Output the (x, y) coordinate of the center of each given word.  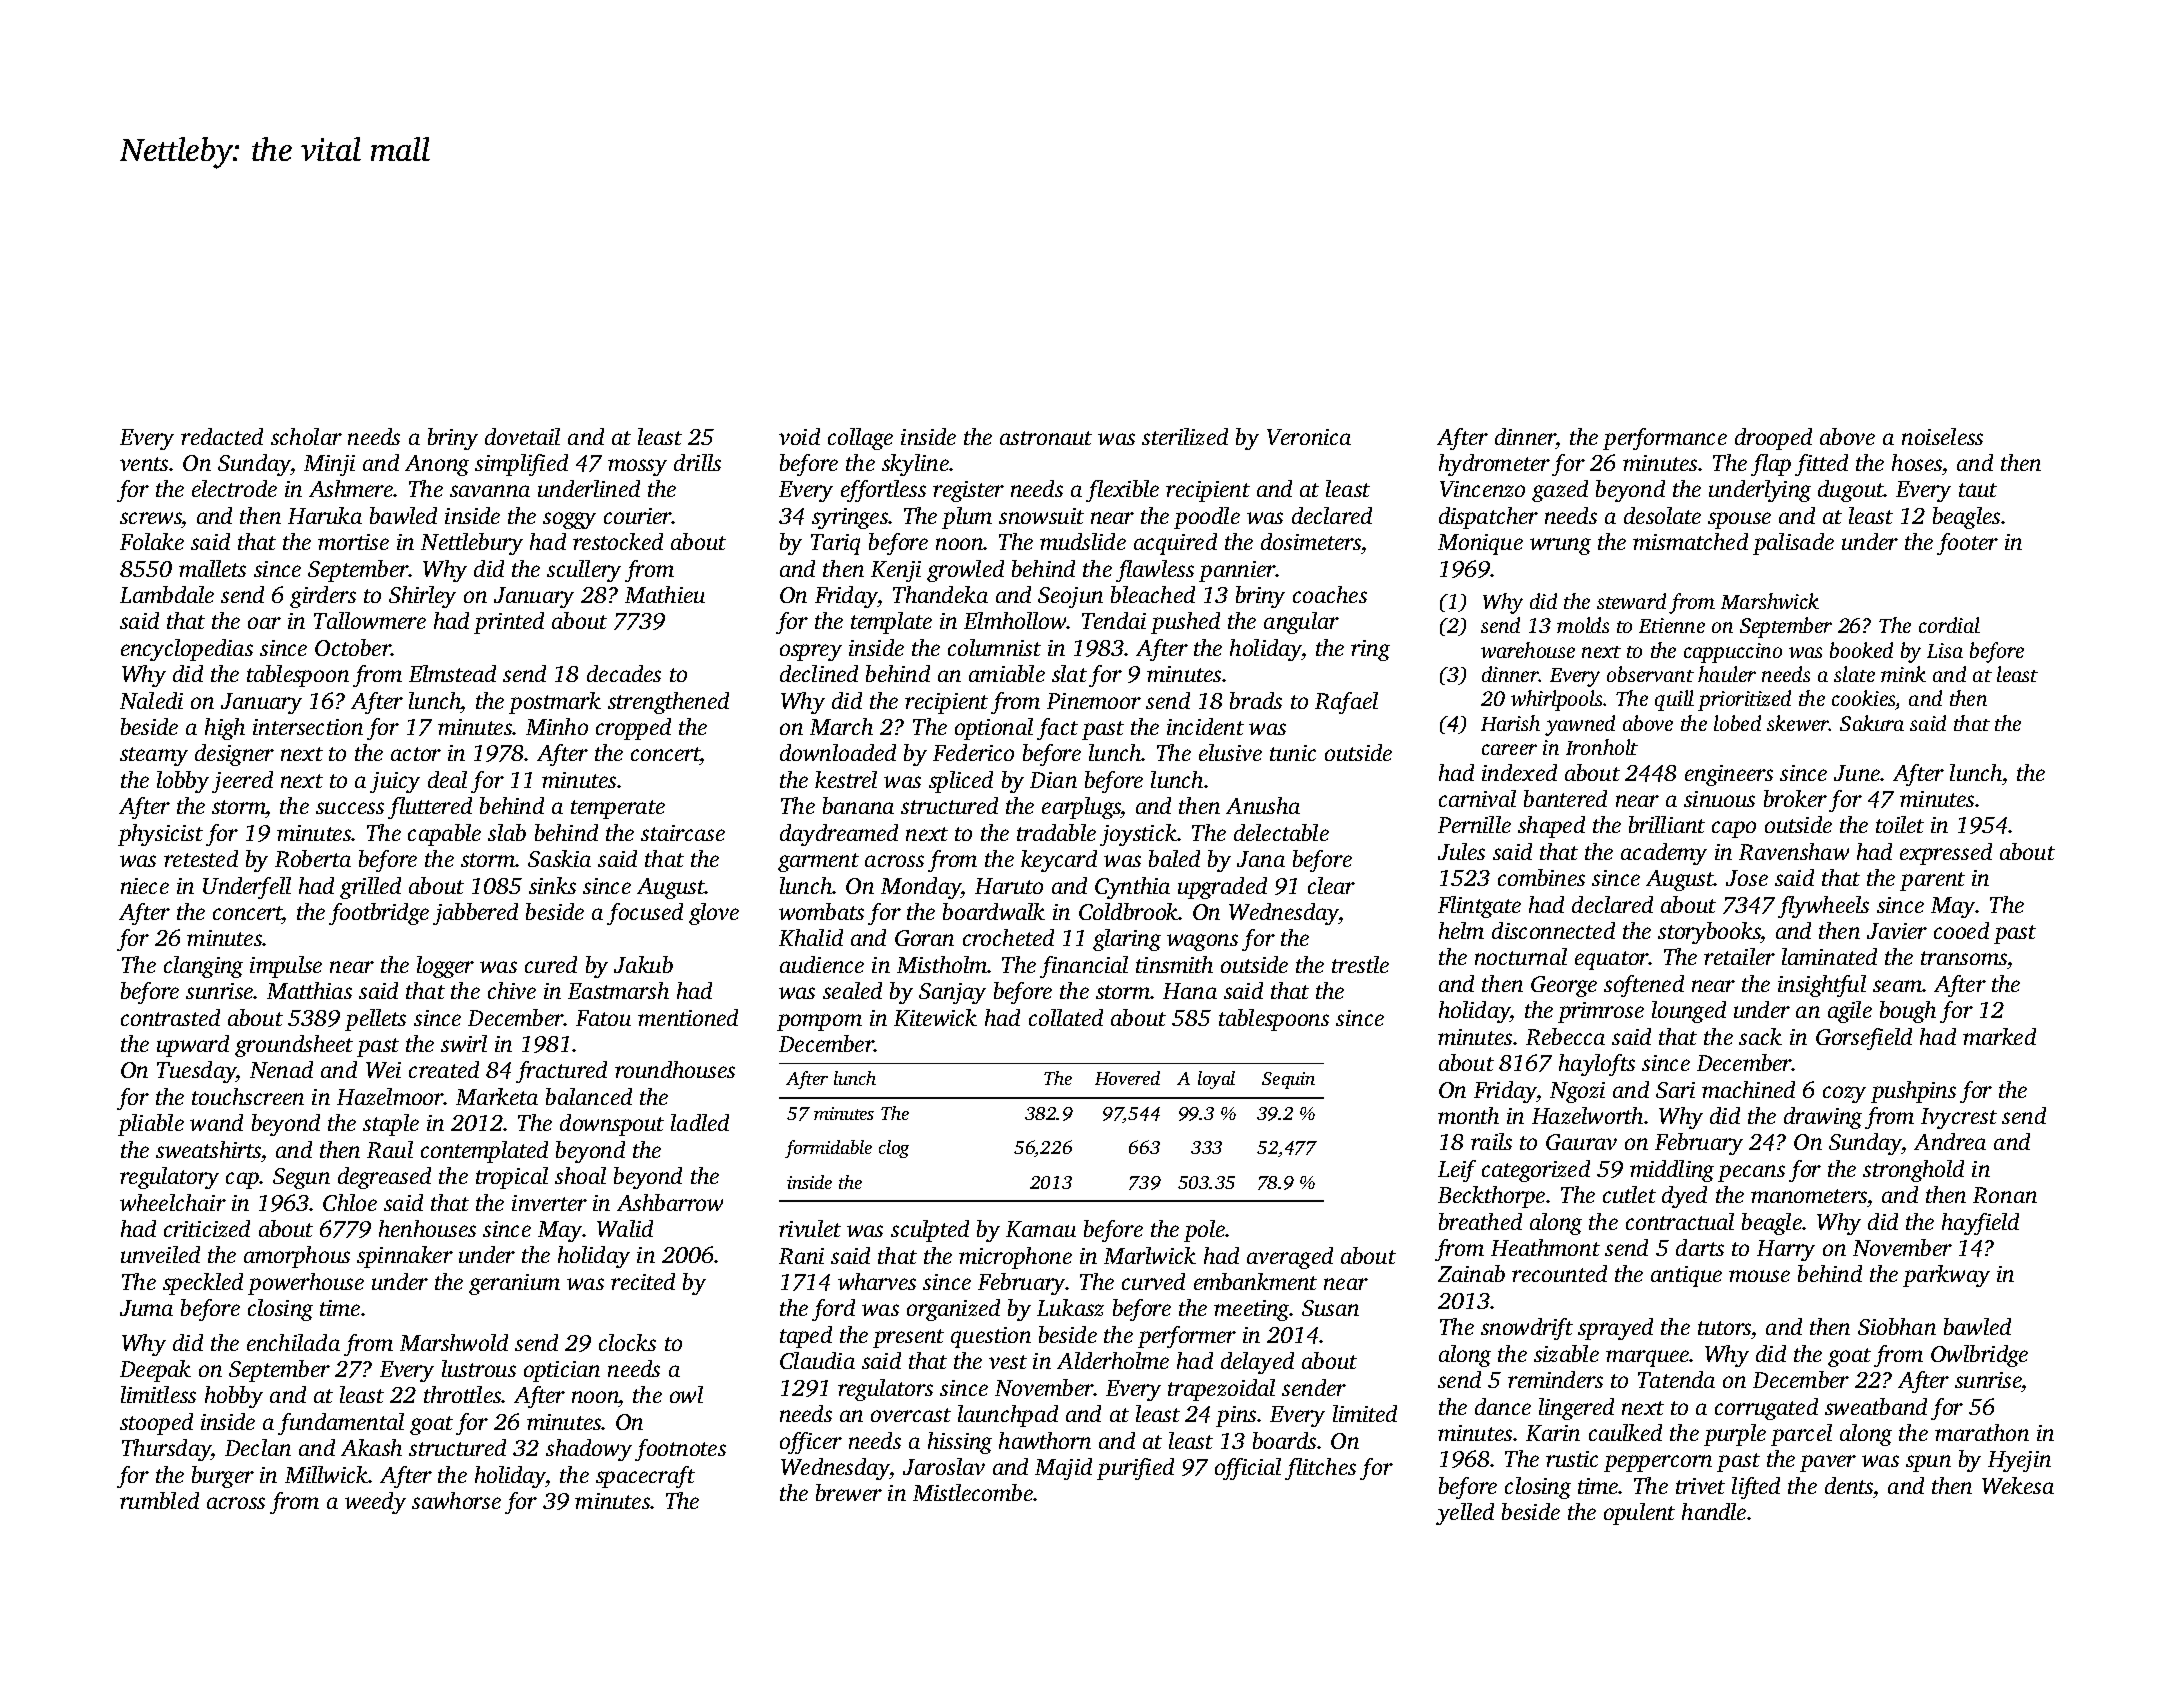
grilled (370, 888)
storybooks (1709, 933)
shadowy (589, 1450)
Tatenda (1676, 1379)
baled (1174, 858)
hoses (1917, 462)
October (353, 647)
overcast (911, 1415)
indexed (1519, 772)
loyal (1216, 1080)
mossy (637, 467)
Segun (301, 1178)
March (841, 726)
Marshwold (454, 1342)
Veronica (1309, 437)
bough (1908, 1012)
